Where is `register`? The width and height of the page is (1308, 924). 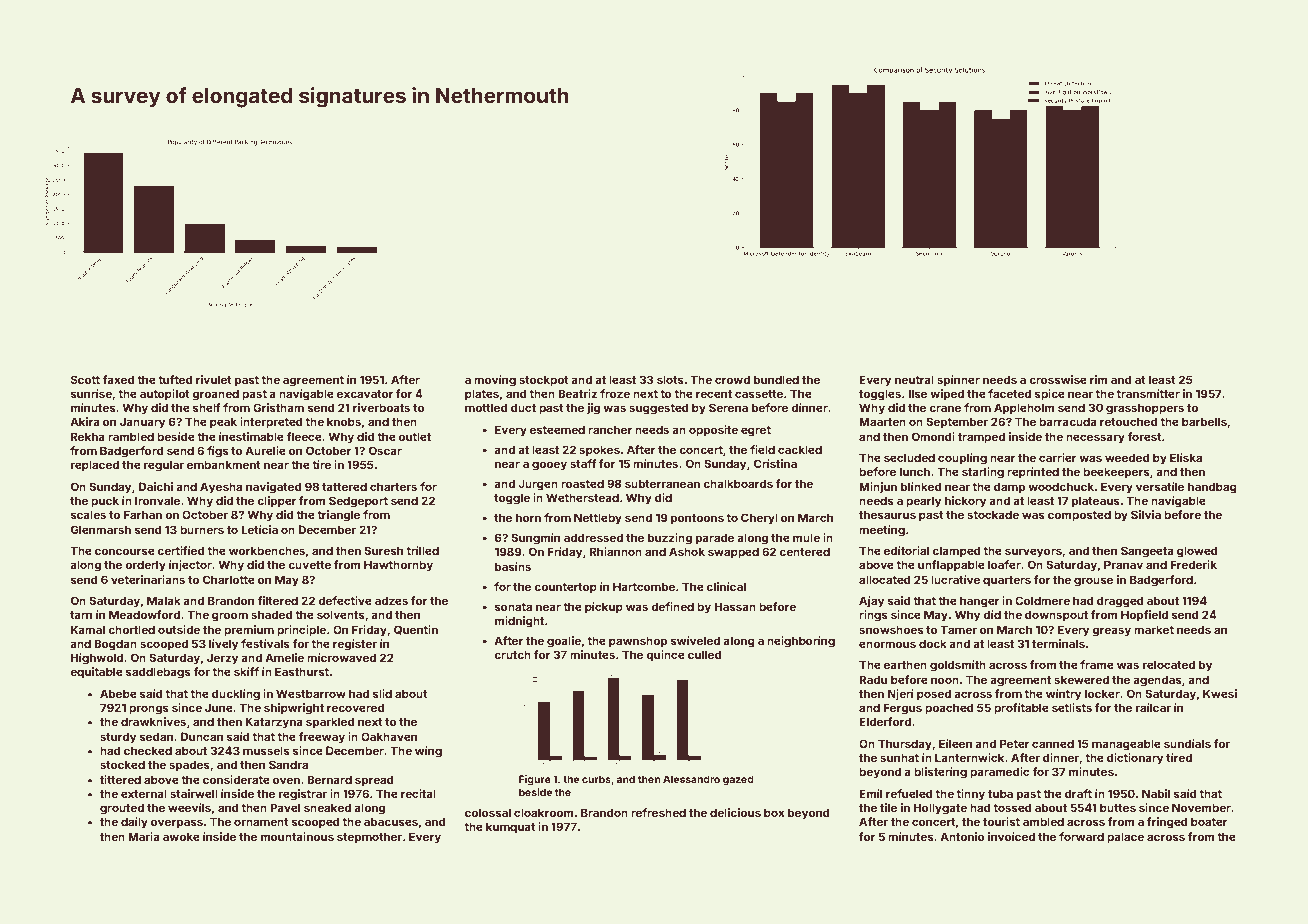
register is located at coordinates (355, 645).
